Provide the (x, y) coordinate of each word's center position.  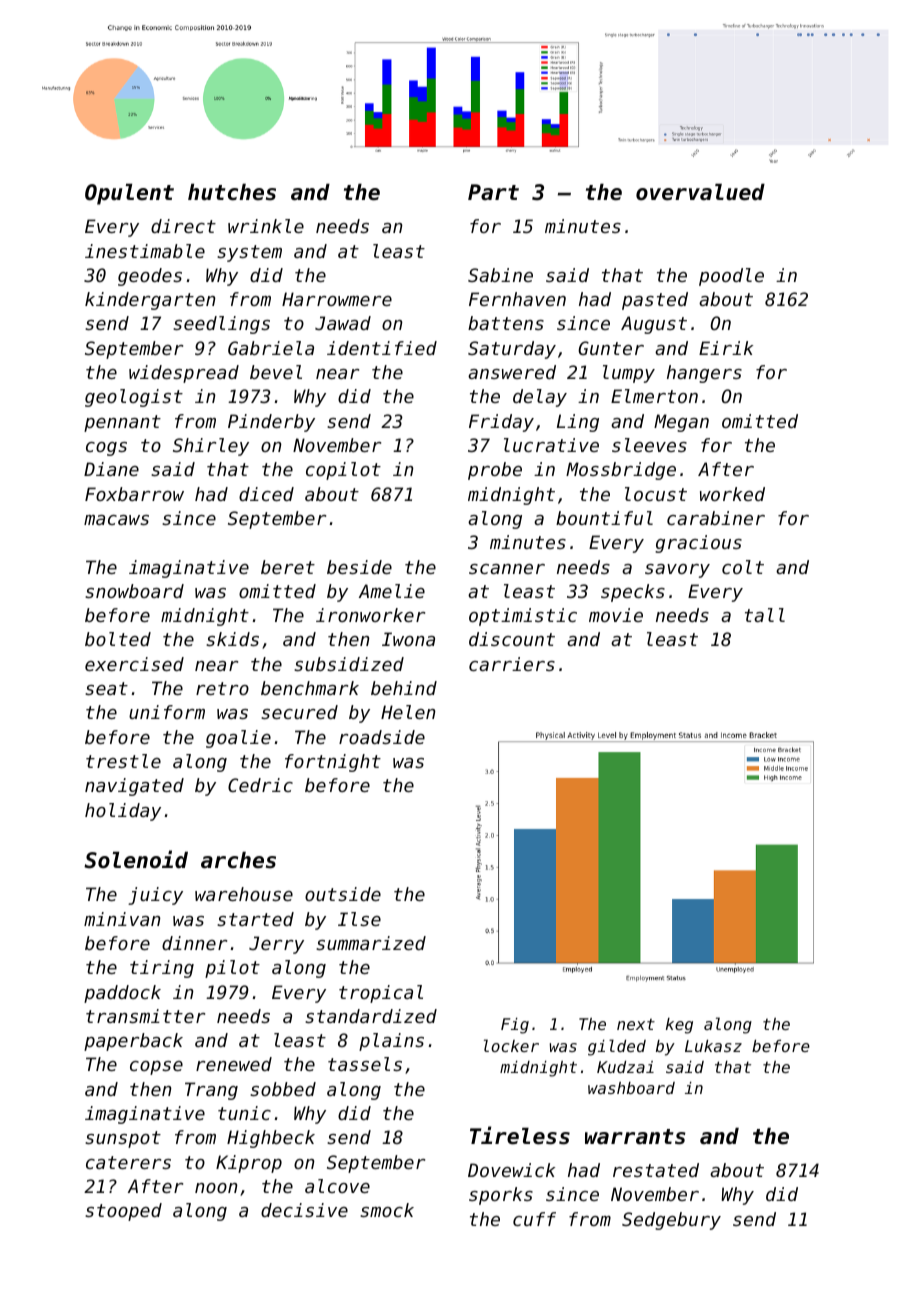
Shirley (211, 447)
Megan (681, 423)
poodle (731, 277)
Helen (408, 712)
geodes (150, 277)
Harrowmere (337, 299)
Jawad (343, 323)
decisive (304, 1210)
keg (679, 1026)
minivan (122, 919)
